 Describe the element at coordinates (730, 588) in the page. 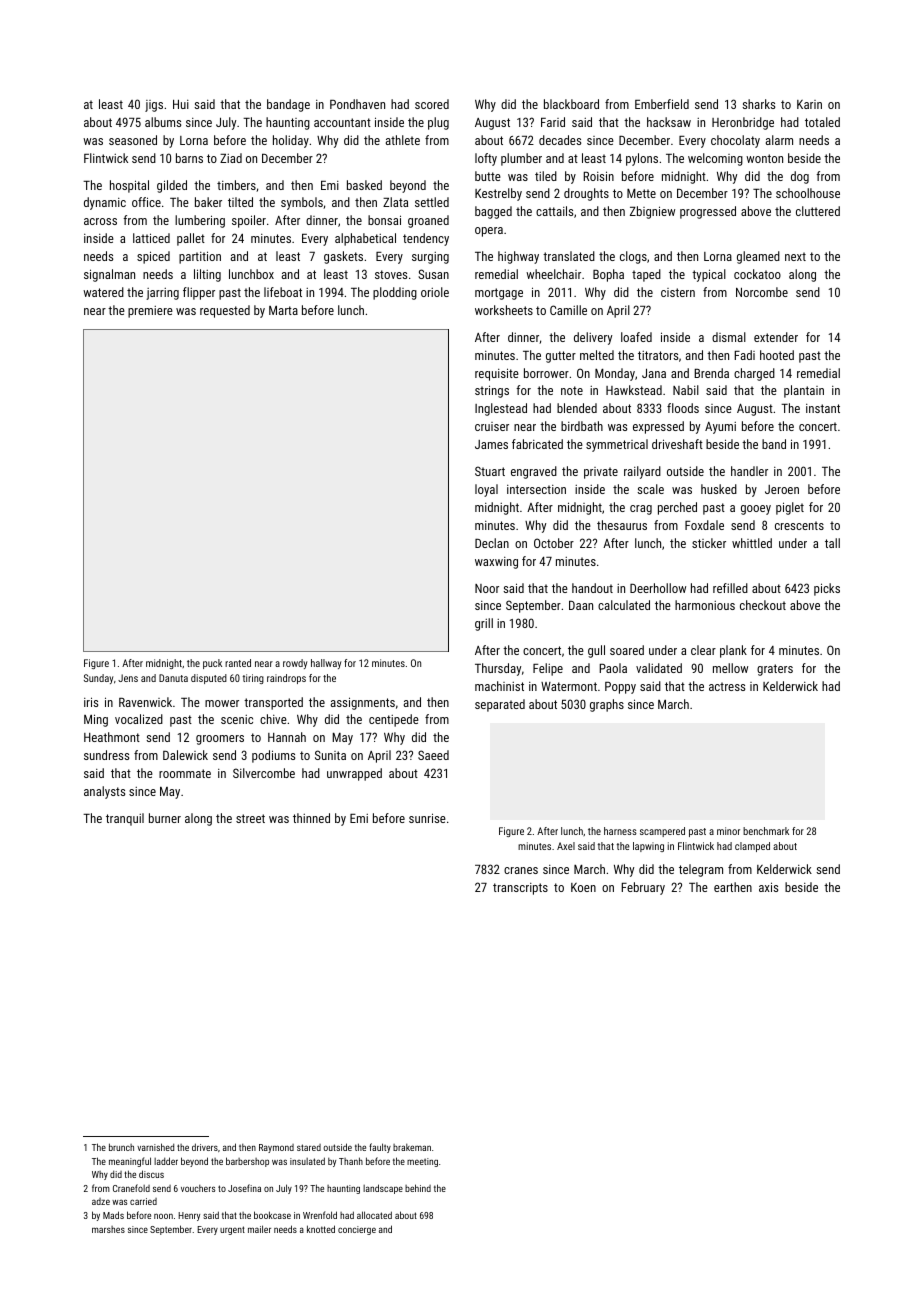

I see `refilled` at that location.
